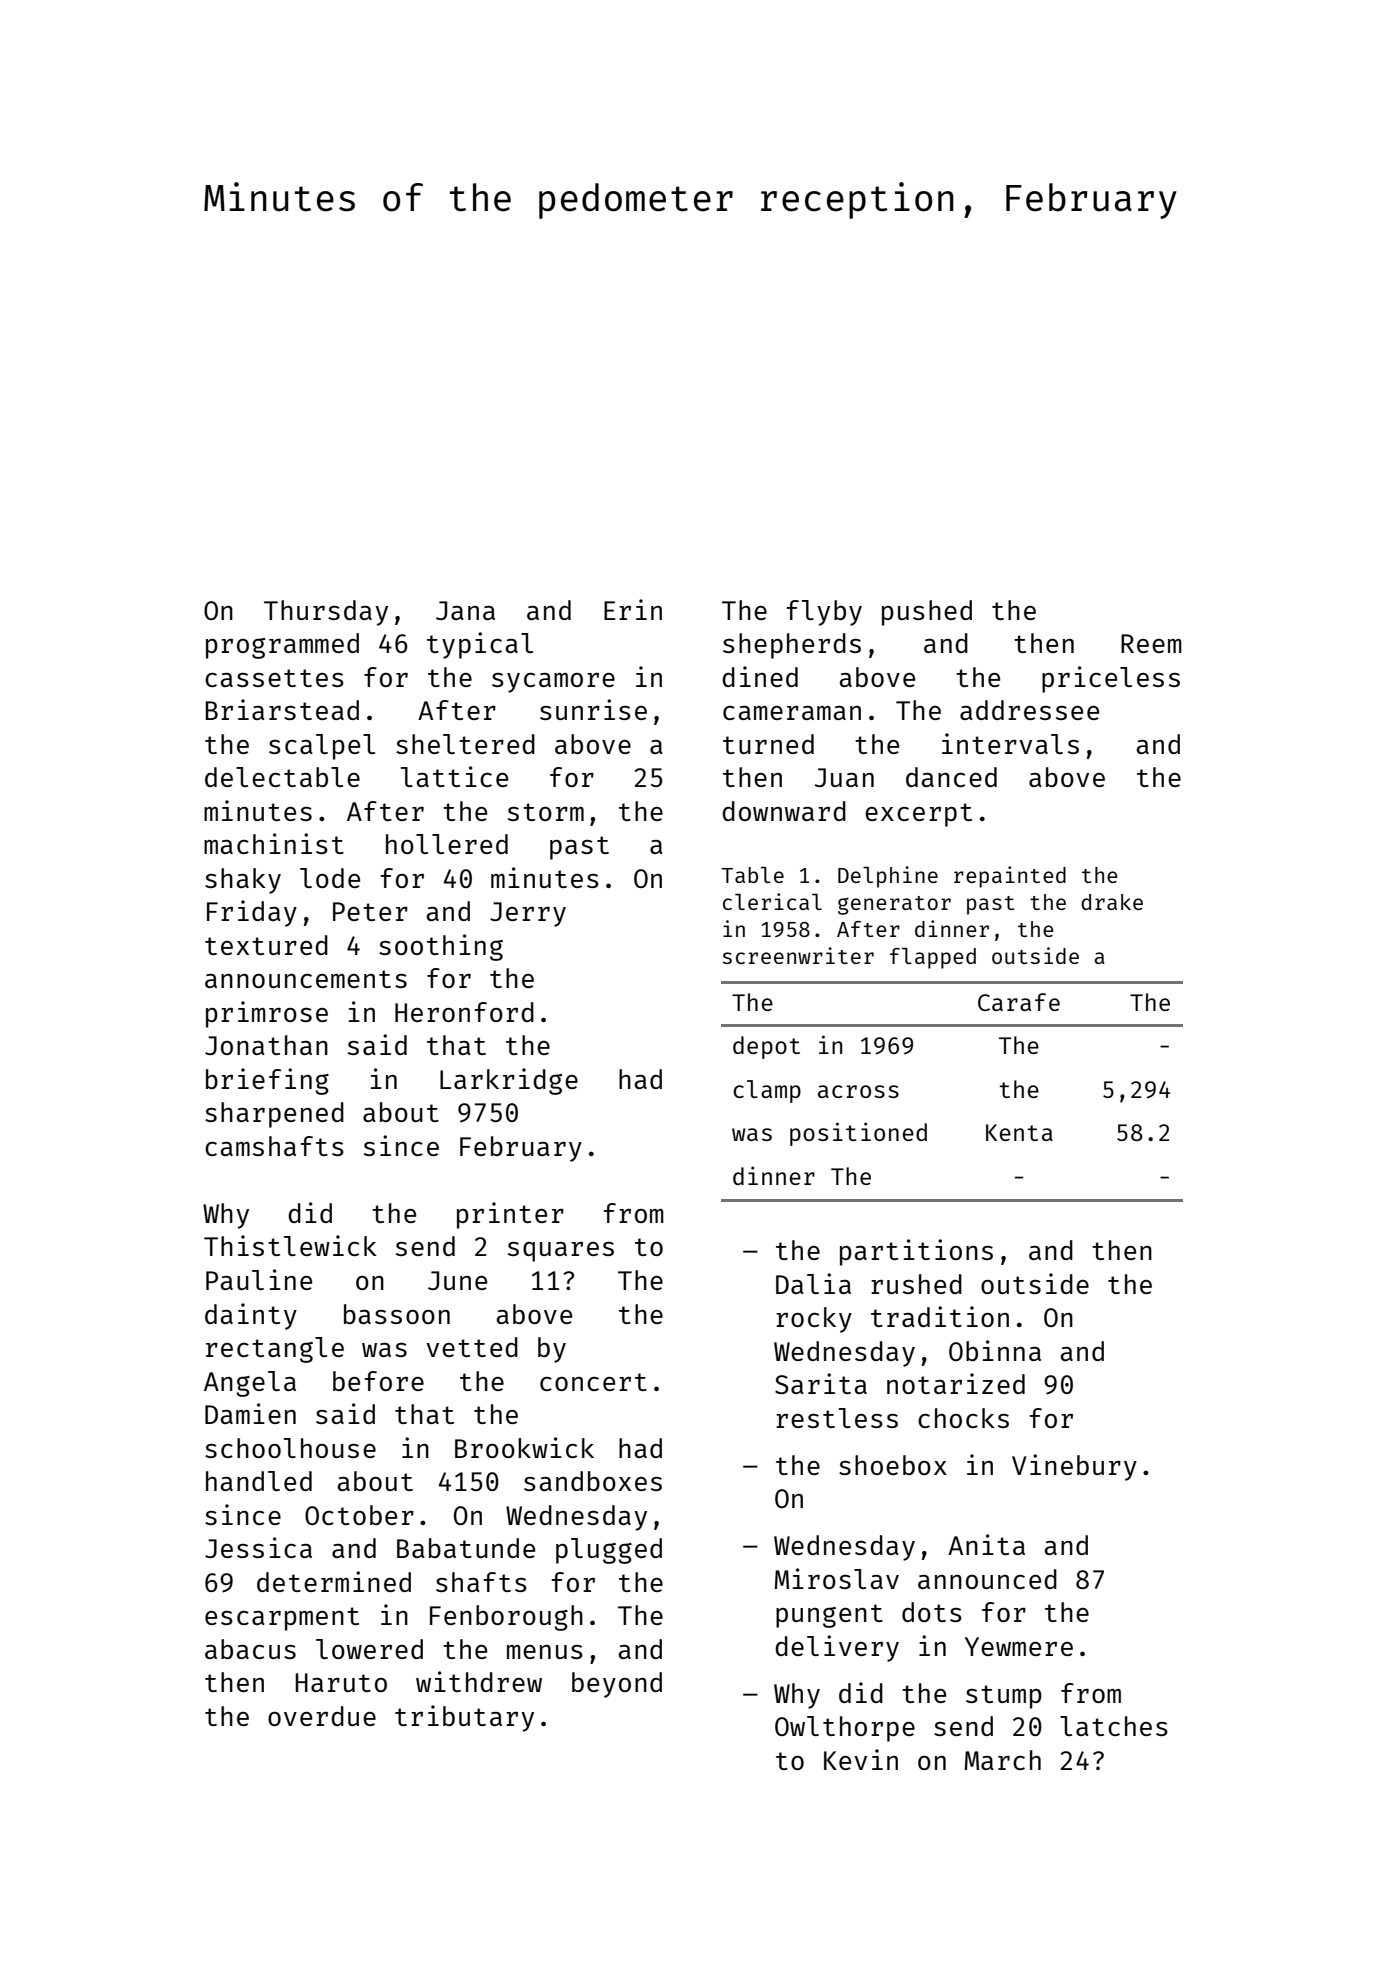 Image resolution: width=1386 pixels, height=1969 pixels. I want to click on Jana, so click(465, 610).
